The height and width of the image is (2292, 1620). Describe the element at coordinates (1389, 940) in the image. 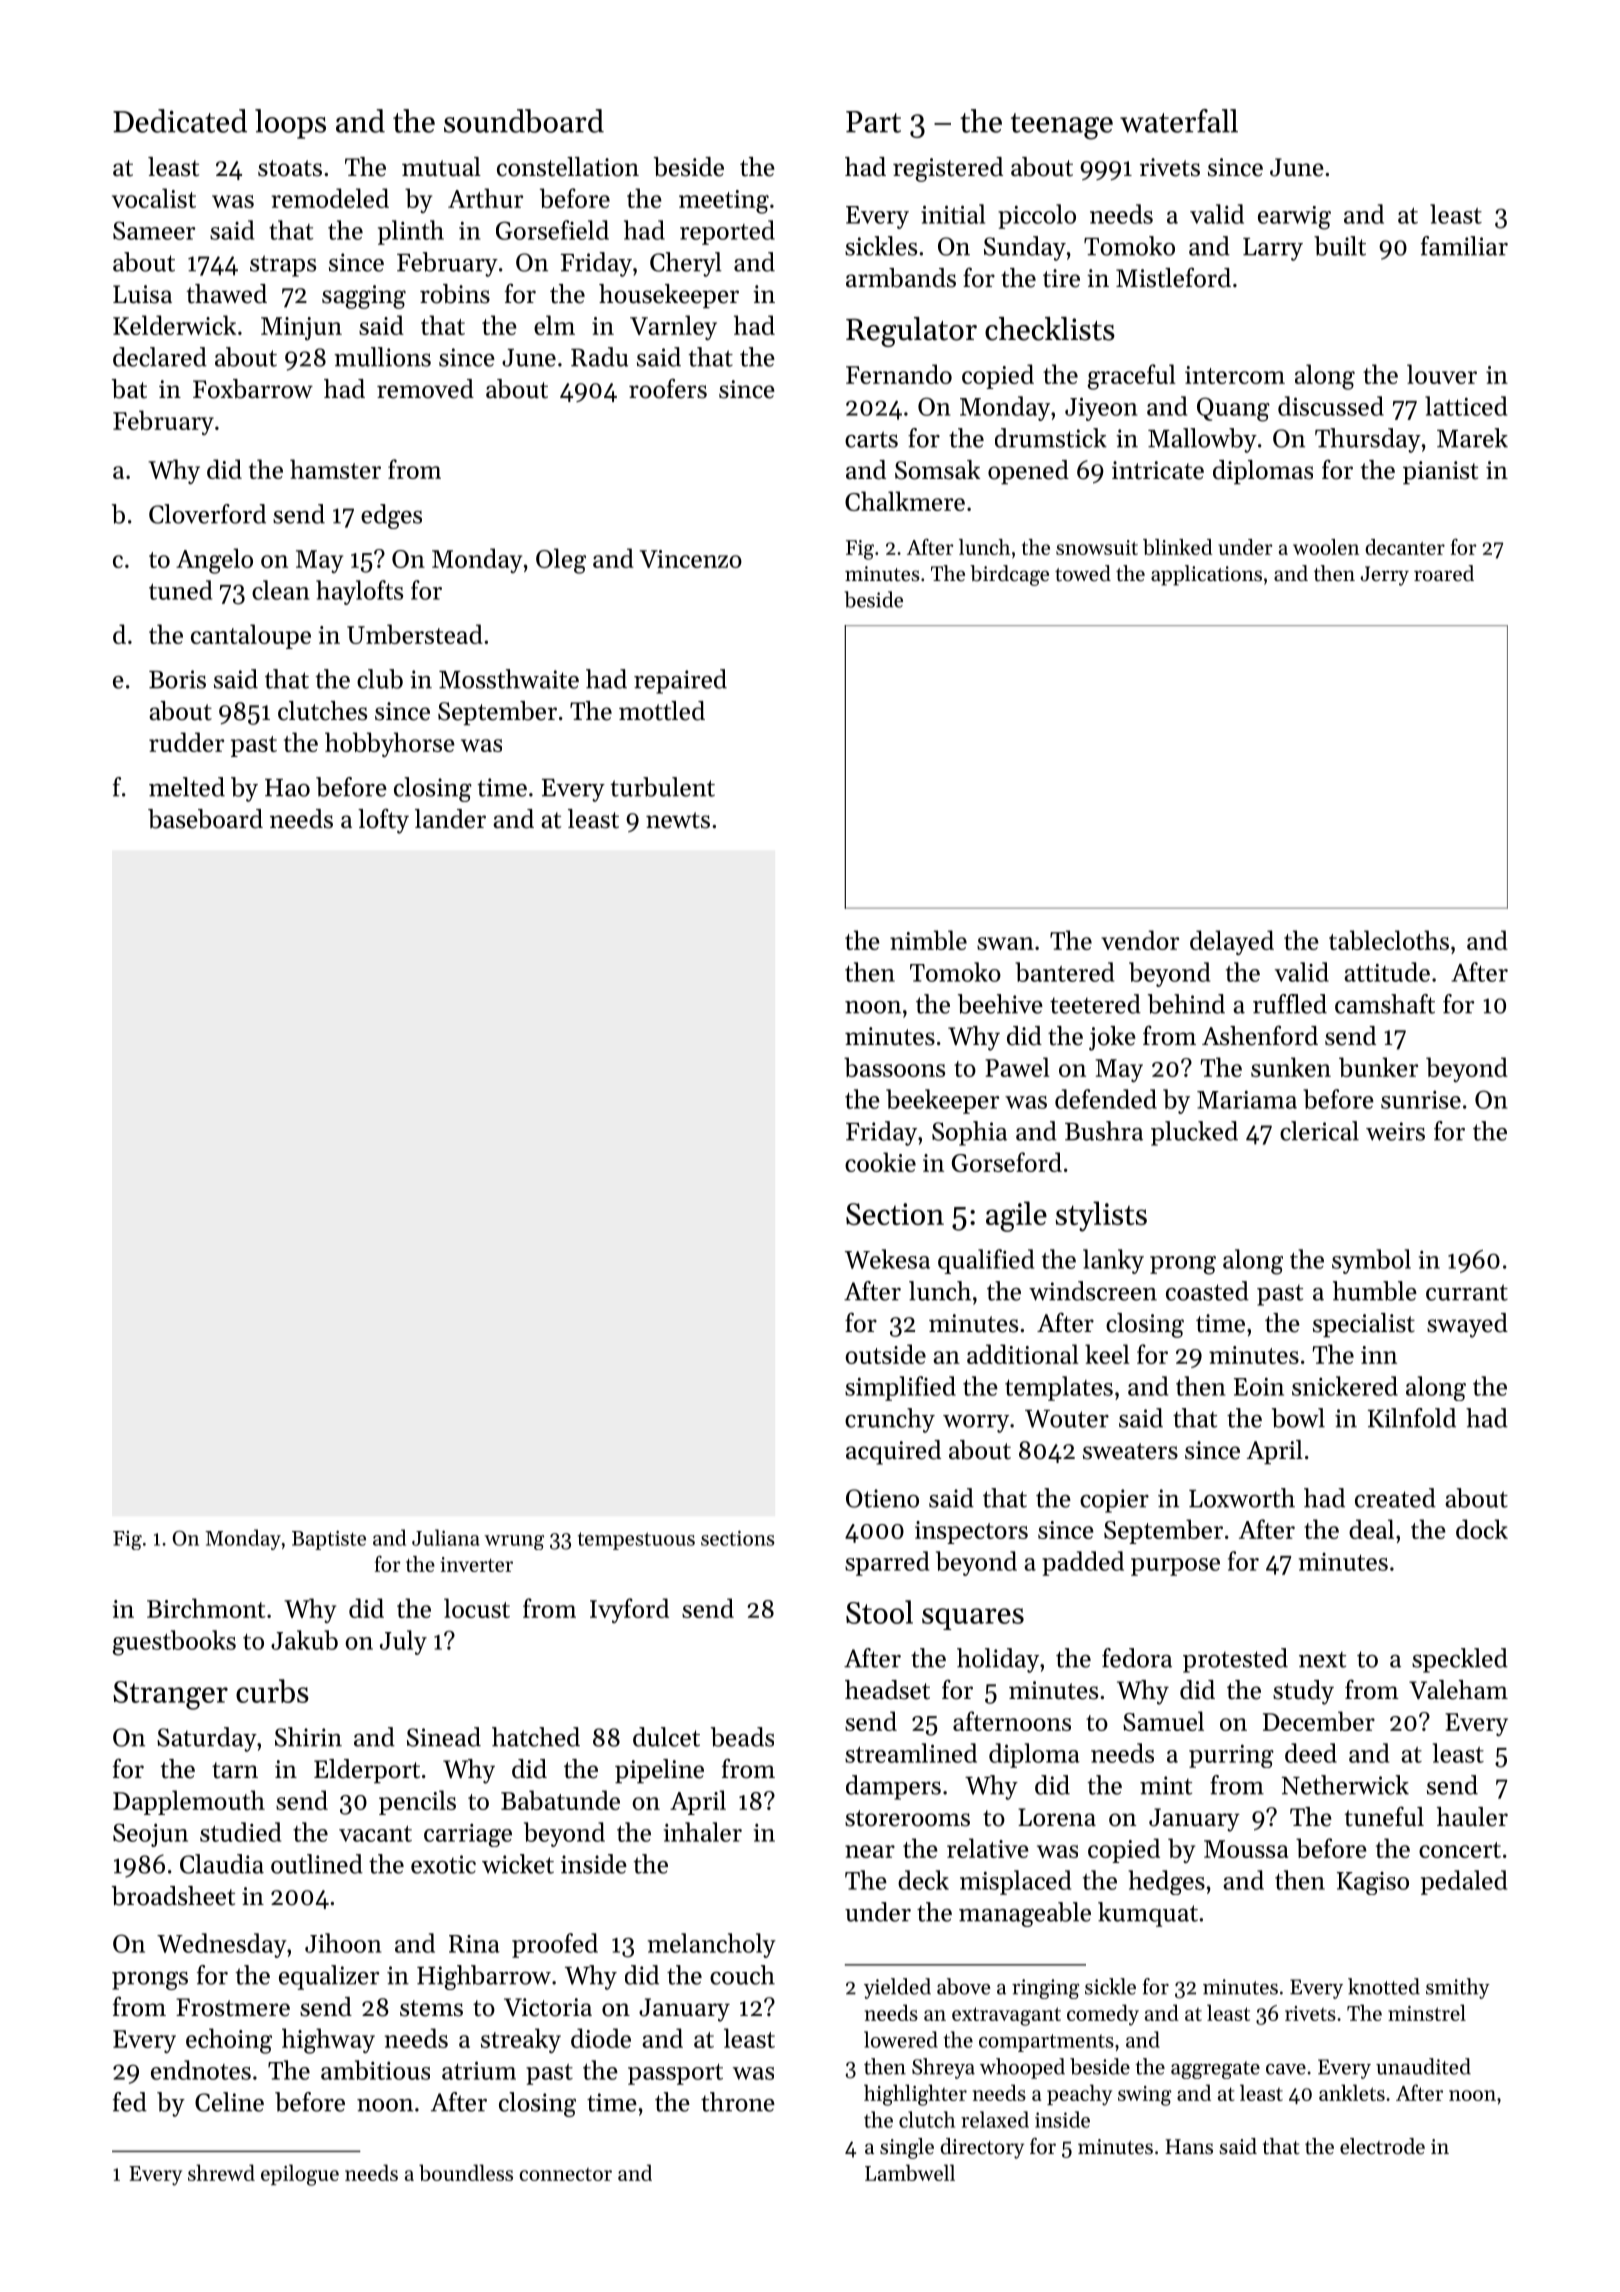

I see `tablecloths` at that location.
